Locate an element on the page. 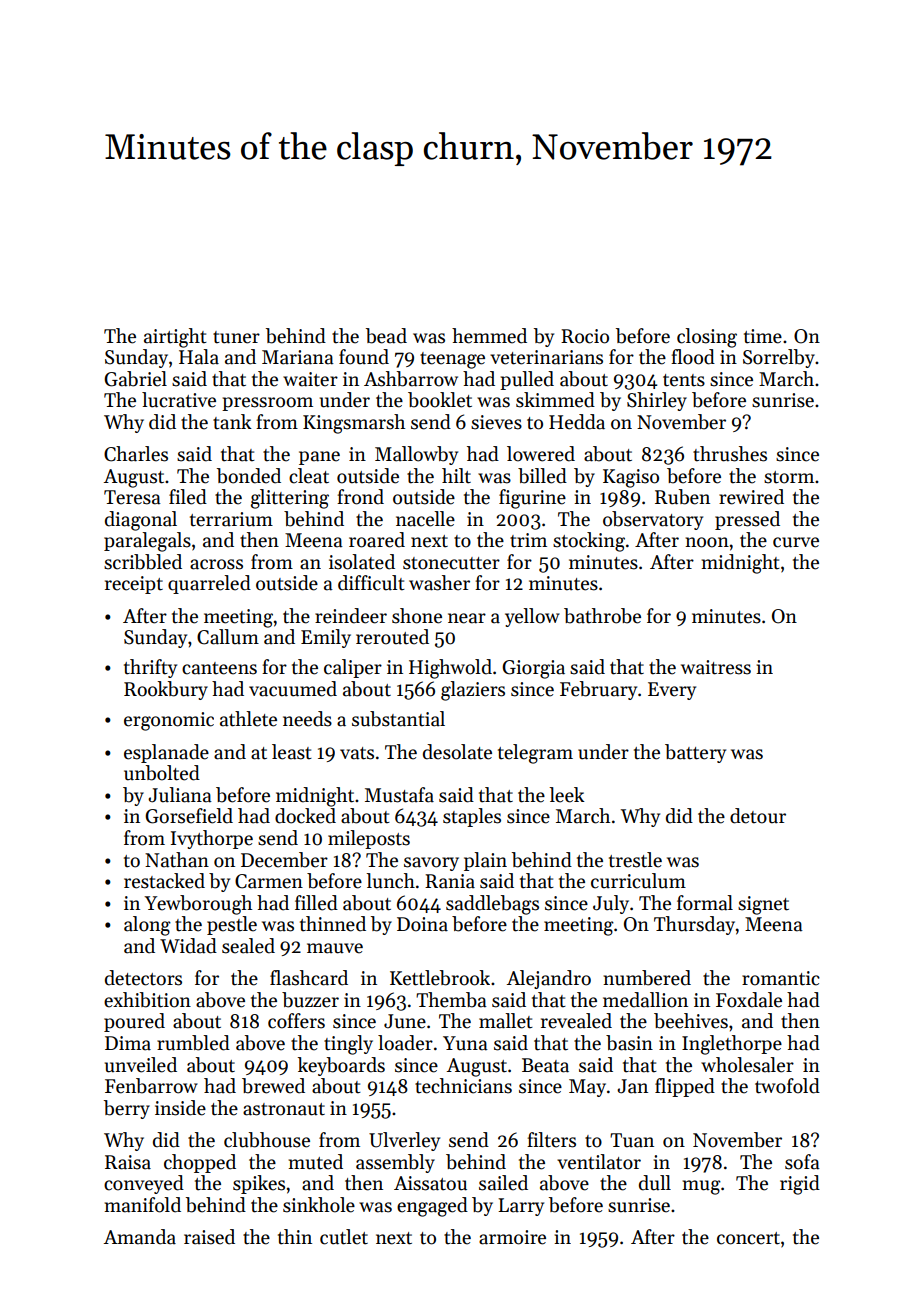 The height and width of the image is (1308, 924). manifold is located at coordinates (143, 1205).
